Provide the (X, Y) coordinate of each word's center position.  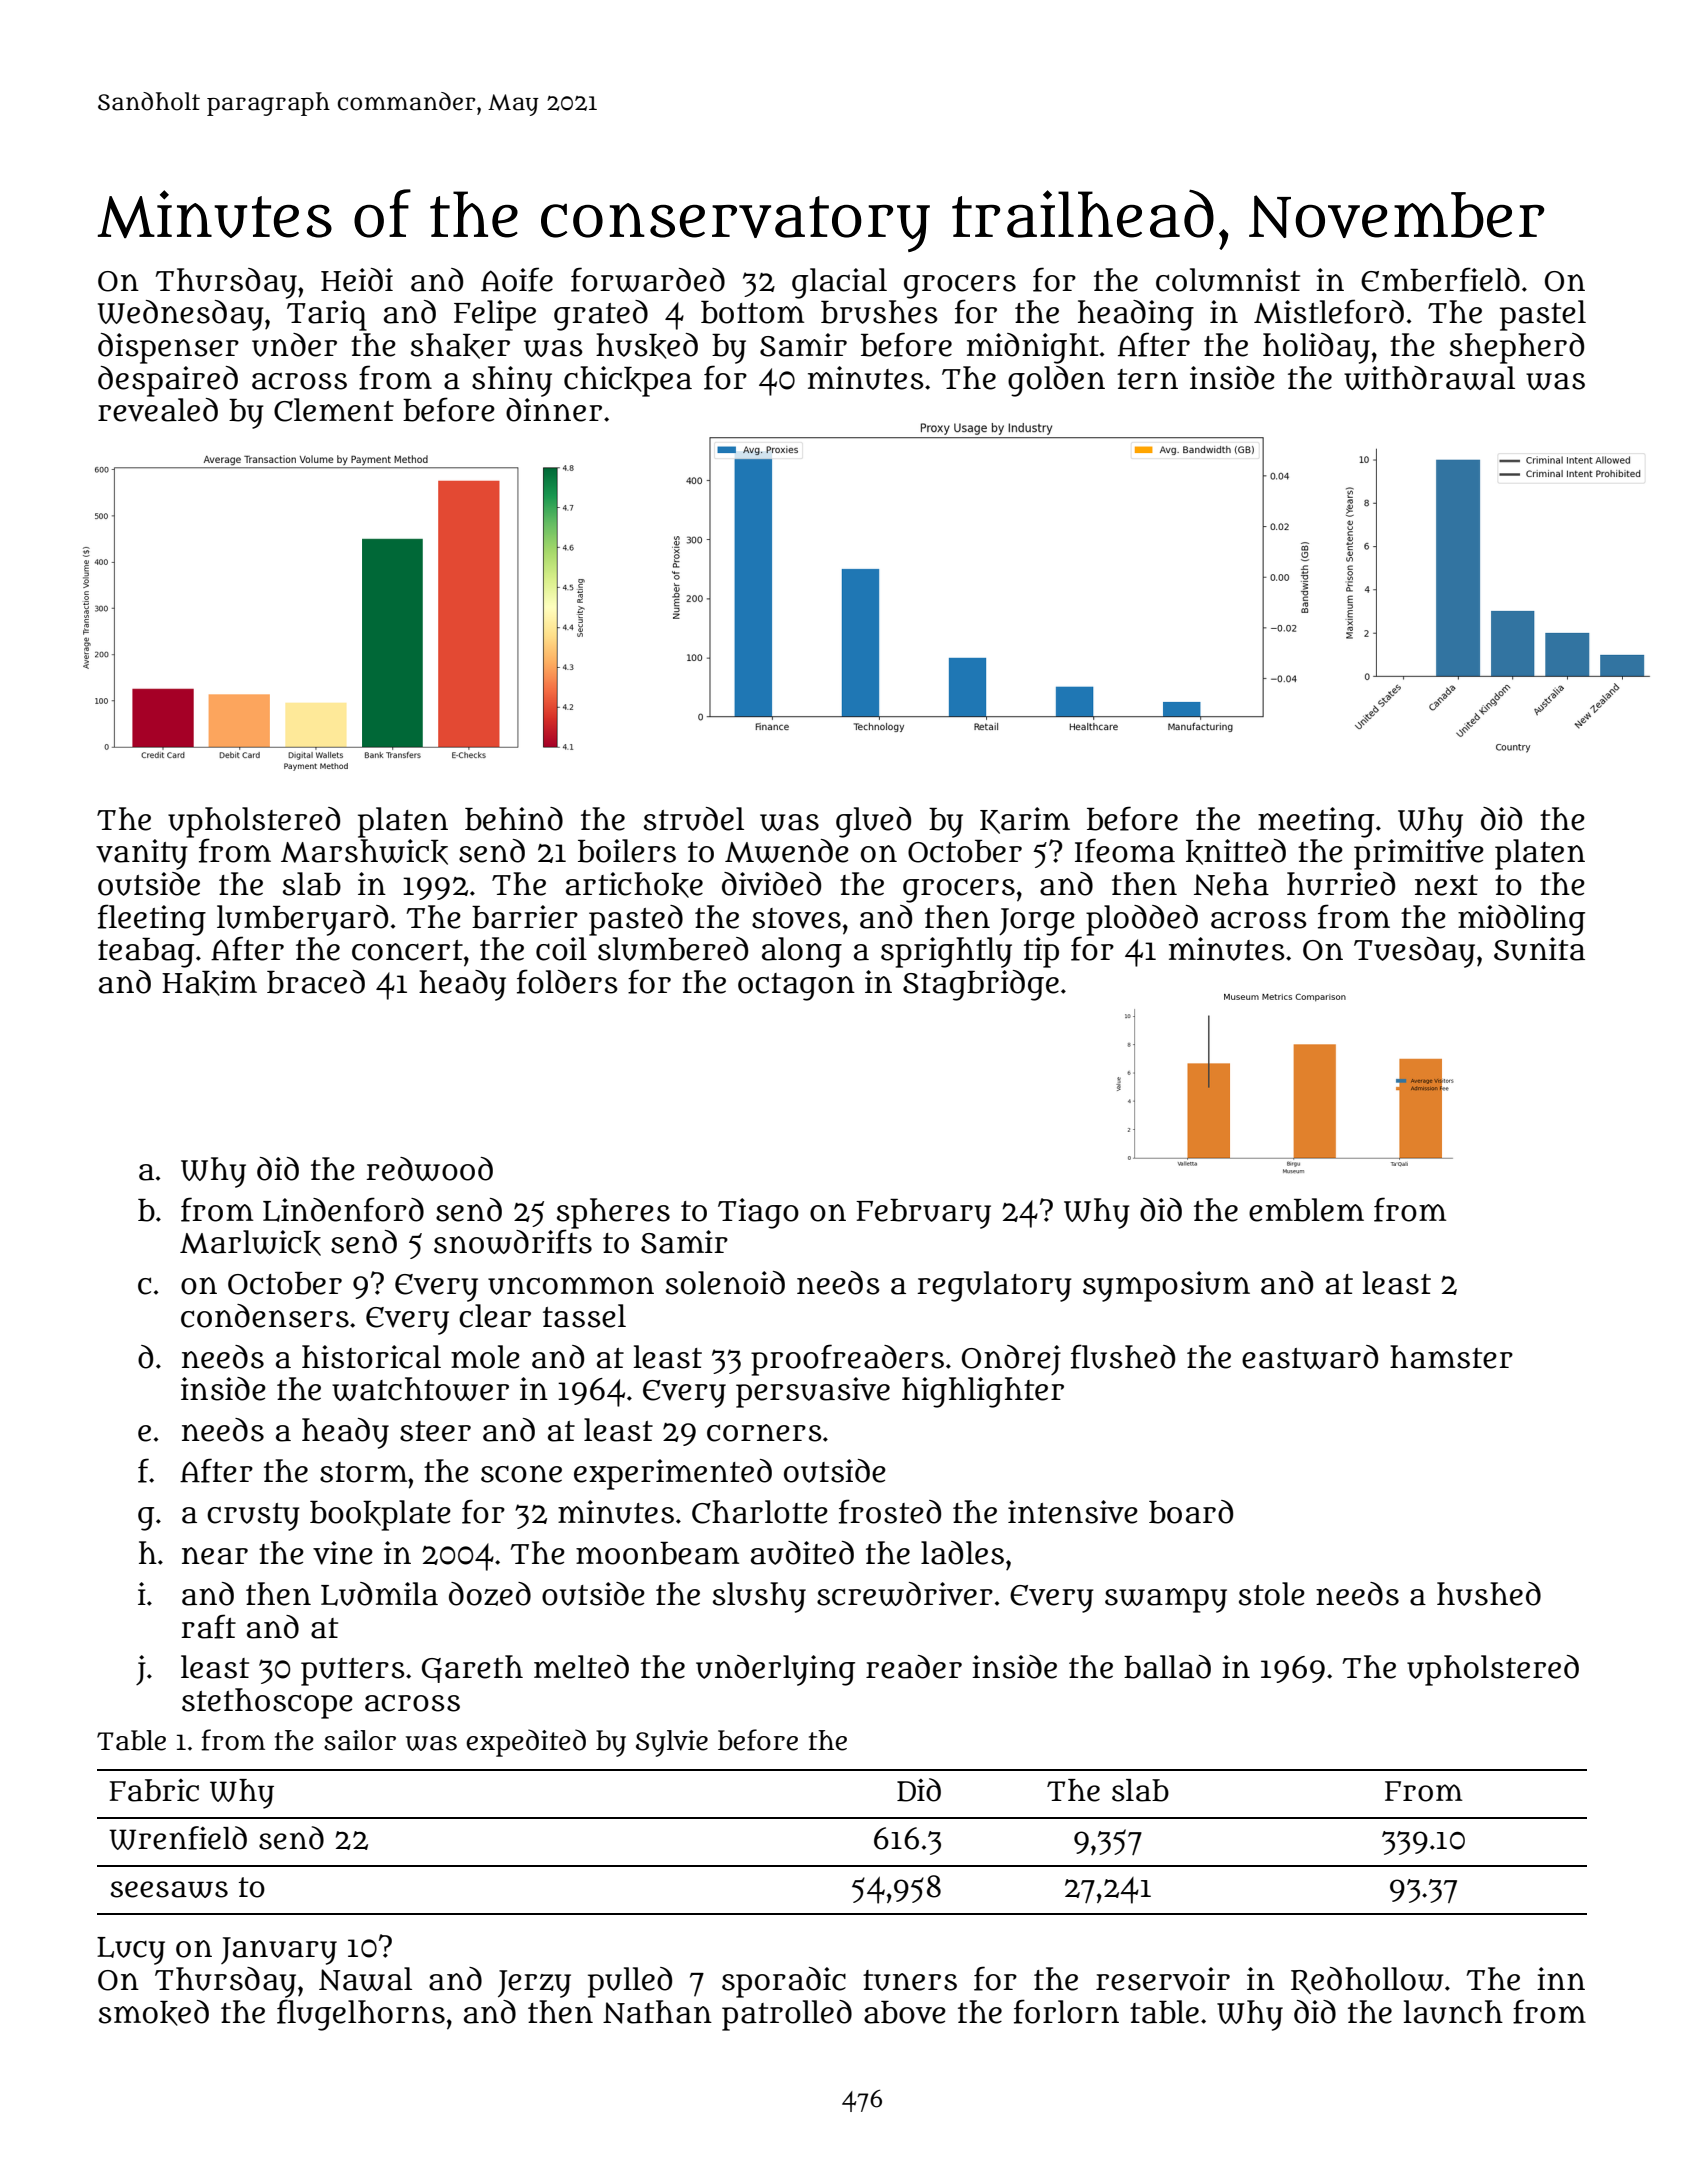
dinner (554, 410)
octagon (796, 987)
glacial (839, 283)
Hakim (209, 983)
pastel (1543, 315)
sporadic (784, 1982)
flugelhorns (361, 2015)
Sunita (1539, 949)
